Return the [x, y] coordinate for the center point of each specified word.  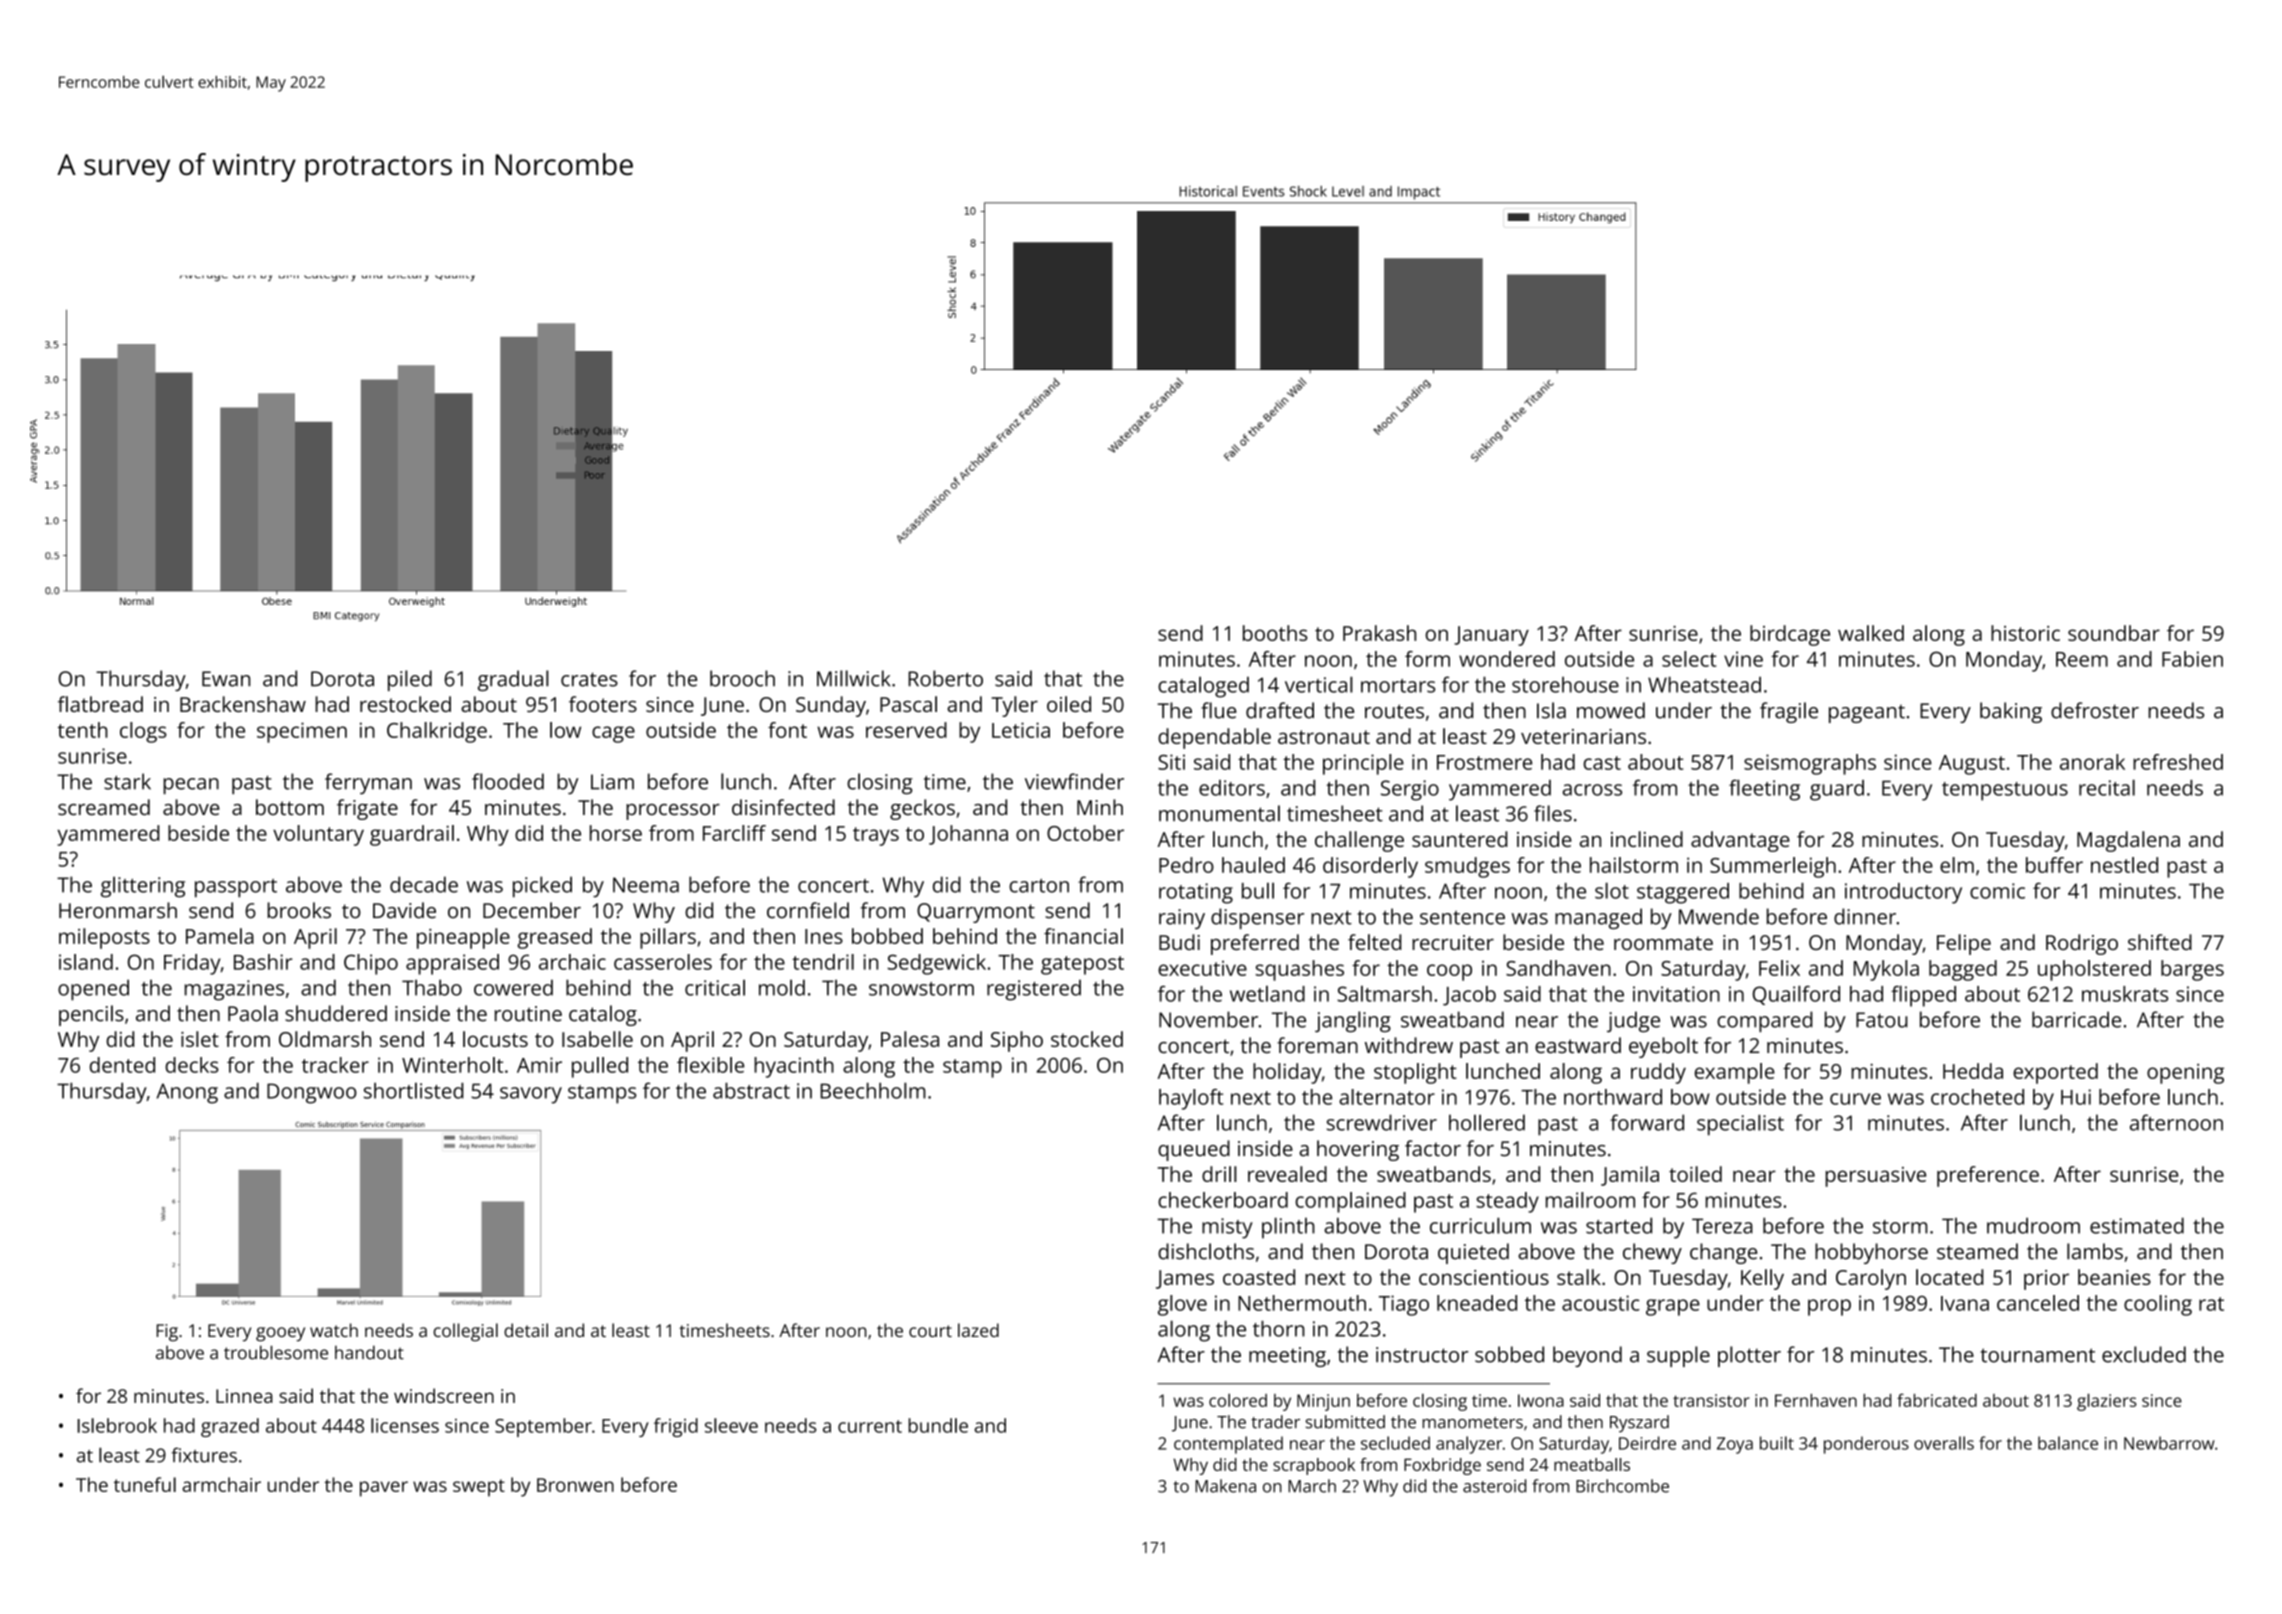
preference [1988, 1176]
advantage [1740, 841]
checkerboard [1223, 1200]
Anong [187, 1093]
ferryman [368, 783]
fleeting [1764, 790]
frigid [676, 1427]
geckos [922, 809]
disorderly [1370, 867]
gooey [280, 1334]
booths [1275, 633]
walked [1871, 633]
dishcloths [1206, 1251]
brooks [299, 910]
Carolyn [1871, 1279]
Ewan [226, 679]
